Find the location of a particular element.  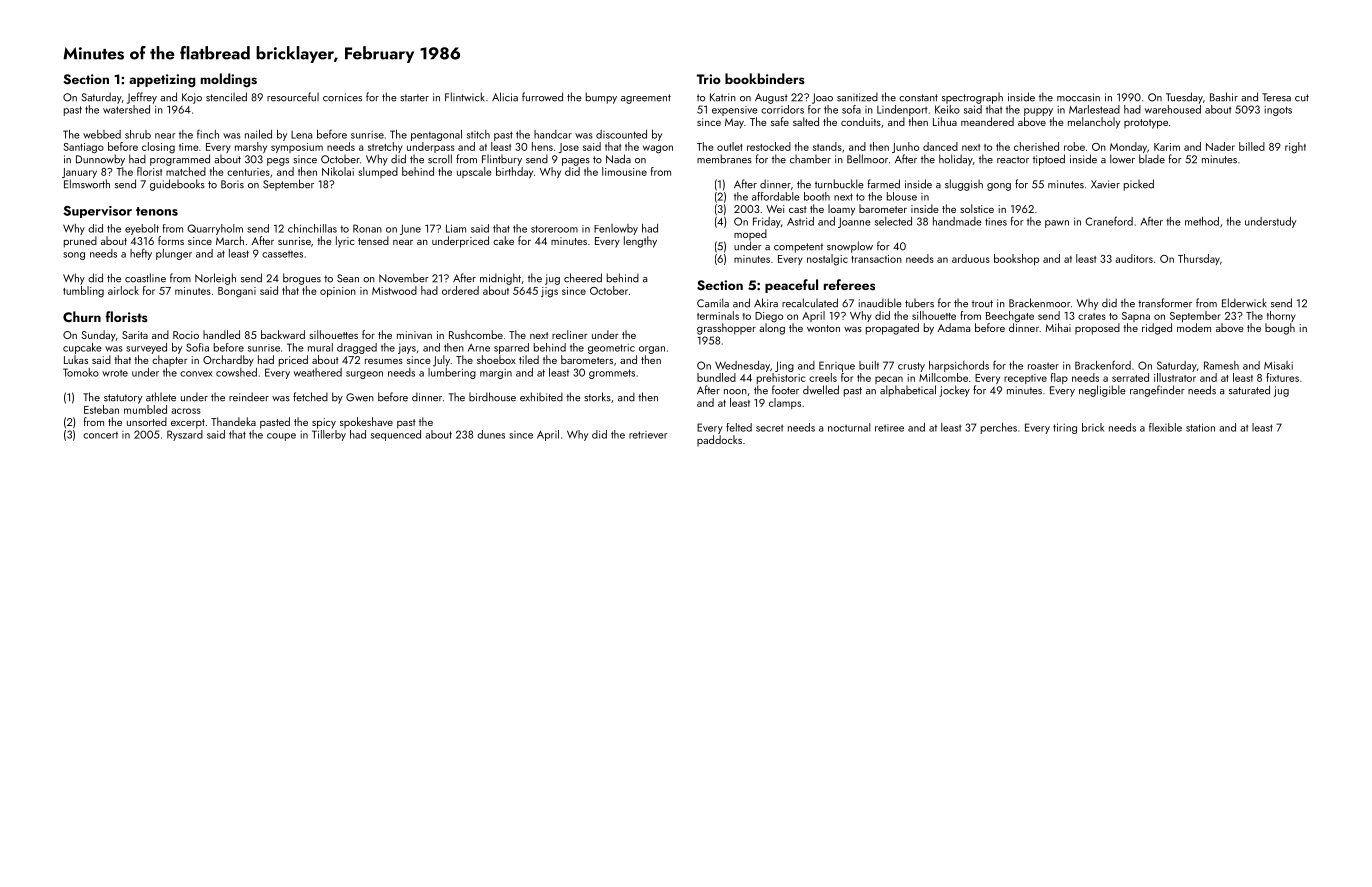

Joao is located at coordinates (822, 98).
